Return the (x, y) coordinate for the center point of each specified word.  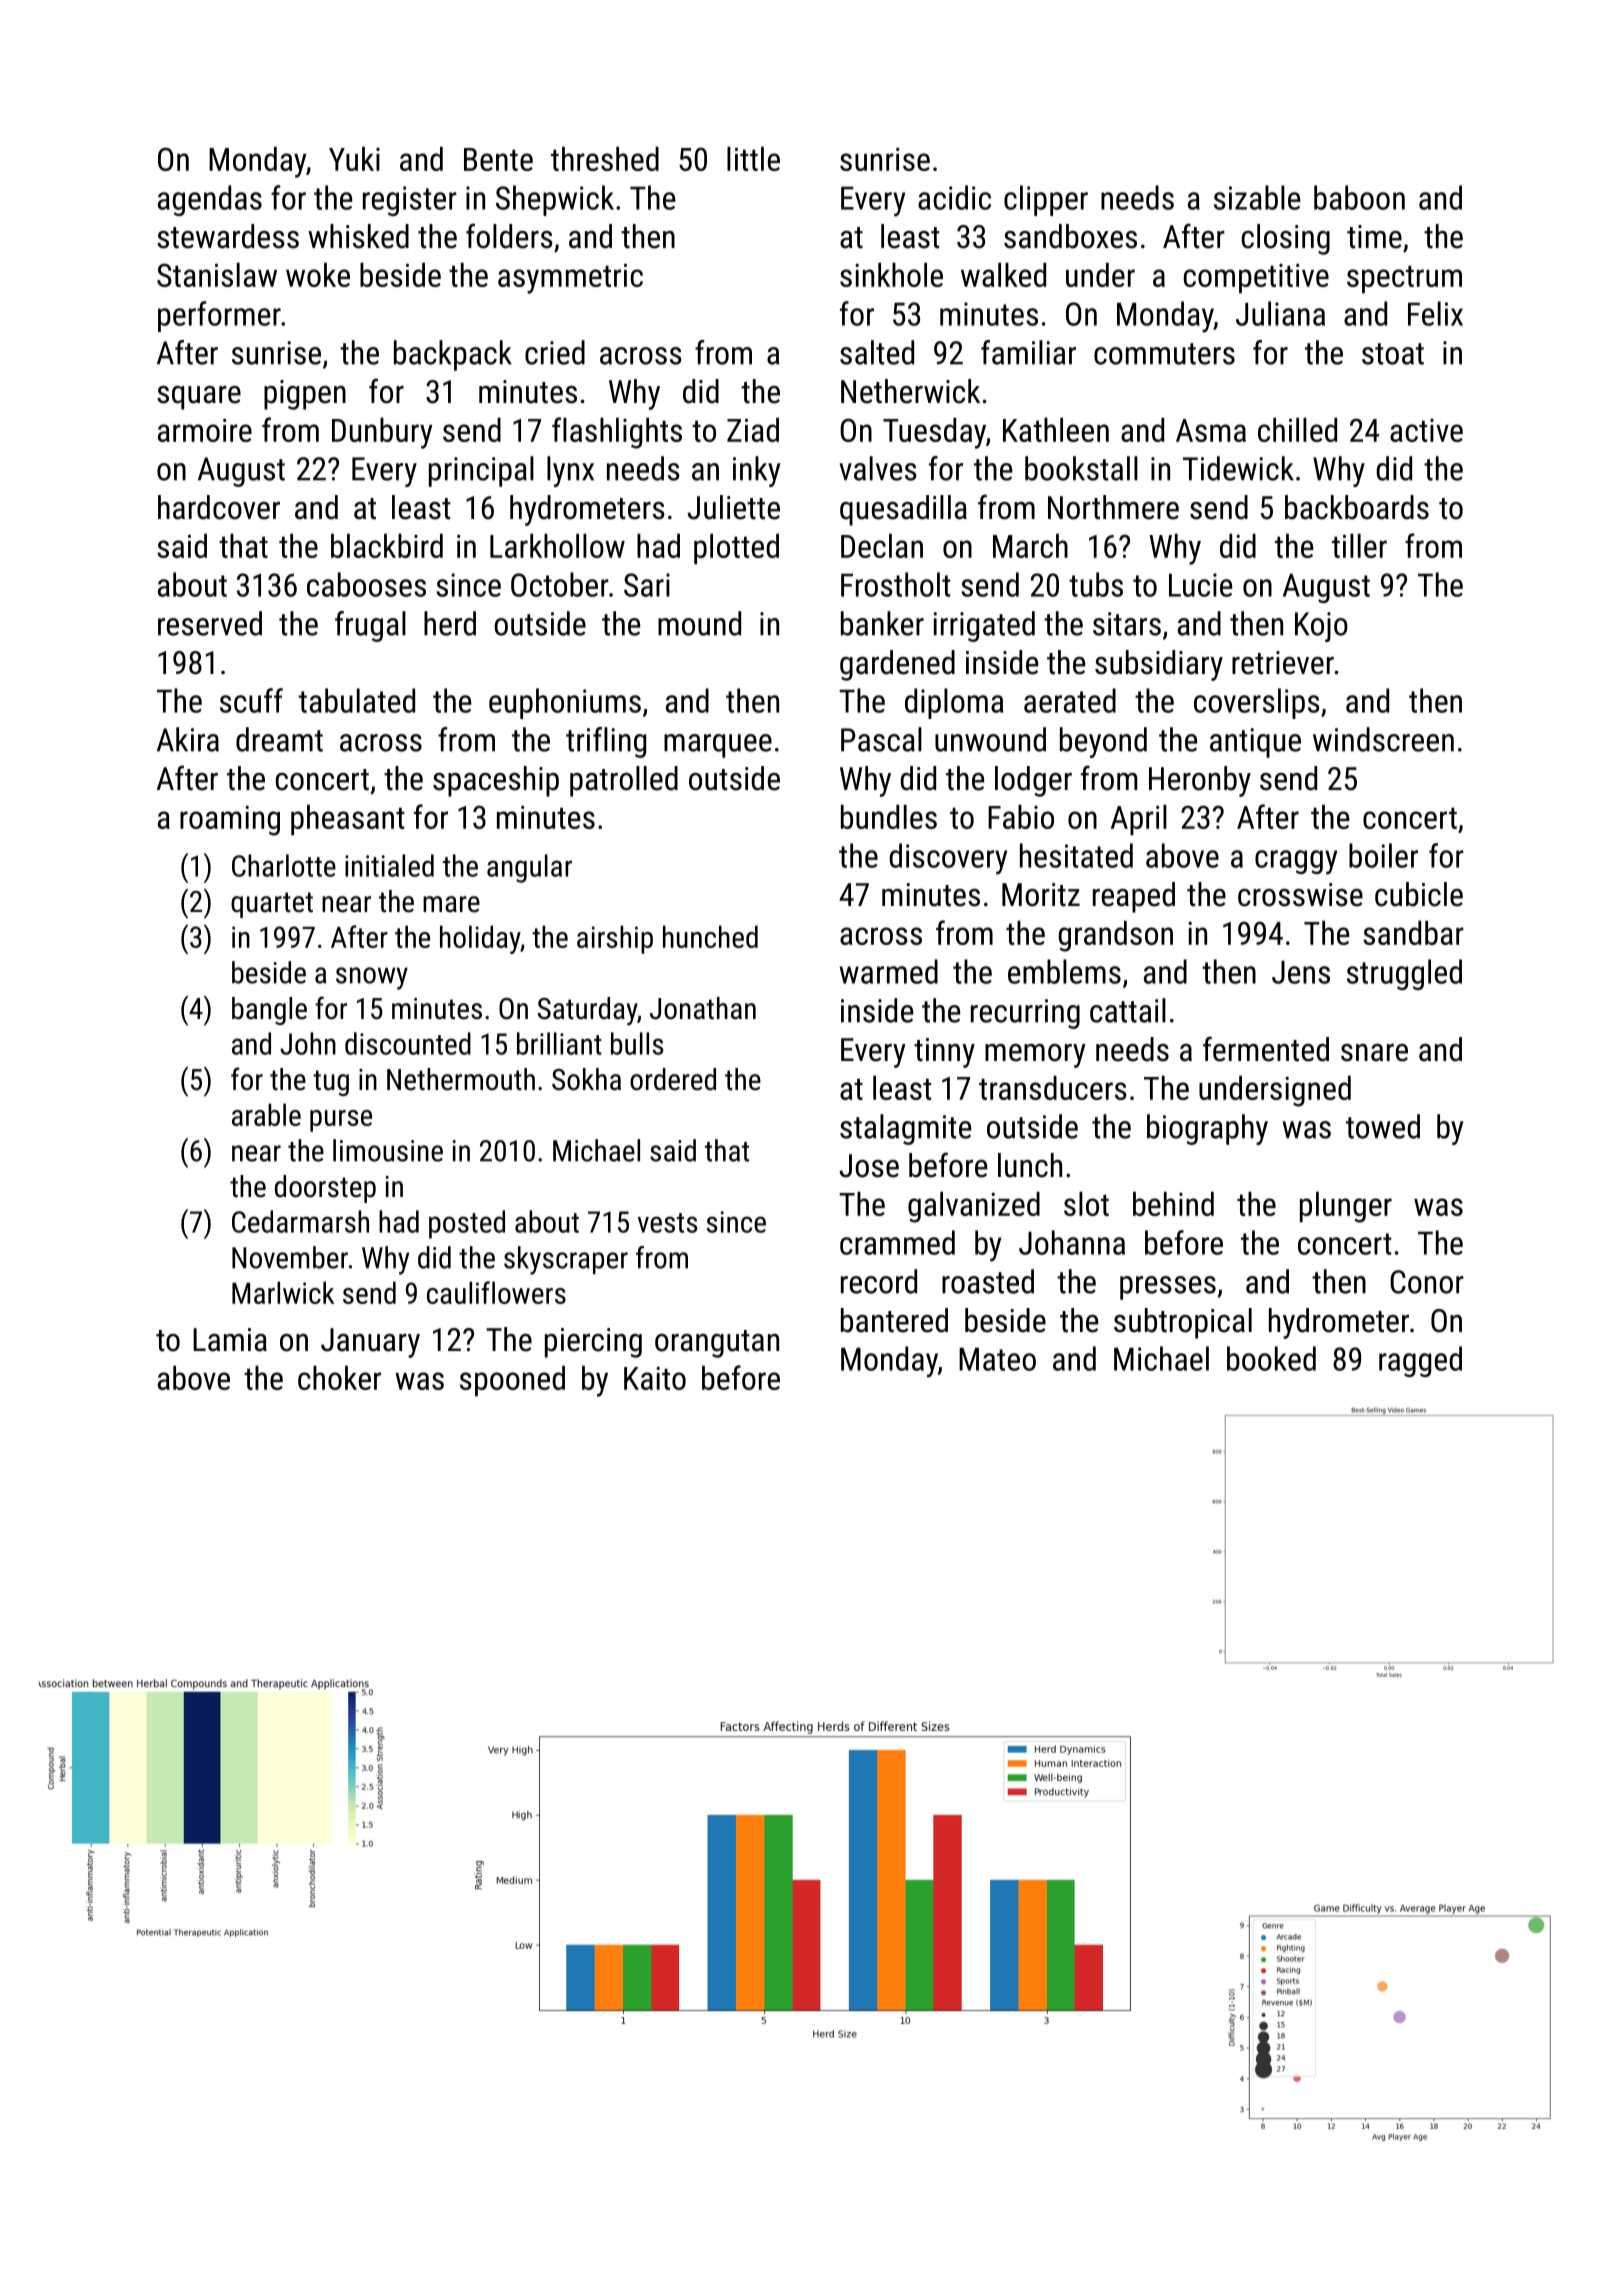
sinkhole (891, 275)
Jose (869, 1166)
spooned (512, 1381)
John (308, 1043)
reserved (210, 623)
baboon (1359, 197)
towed (1383, 1126)
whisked (358, 236)
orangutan (717, 1344)
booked (1271, 1358)
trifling (606, 742)
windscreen (1383, 739)
